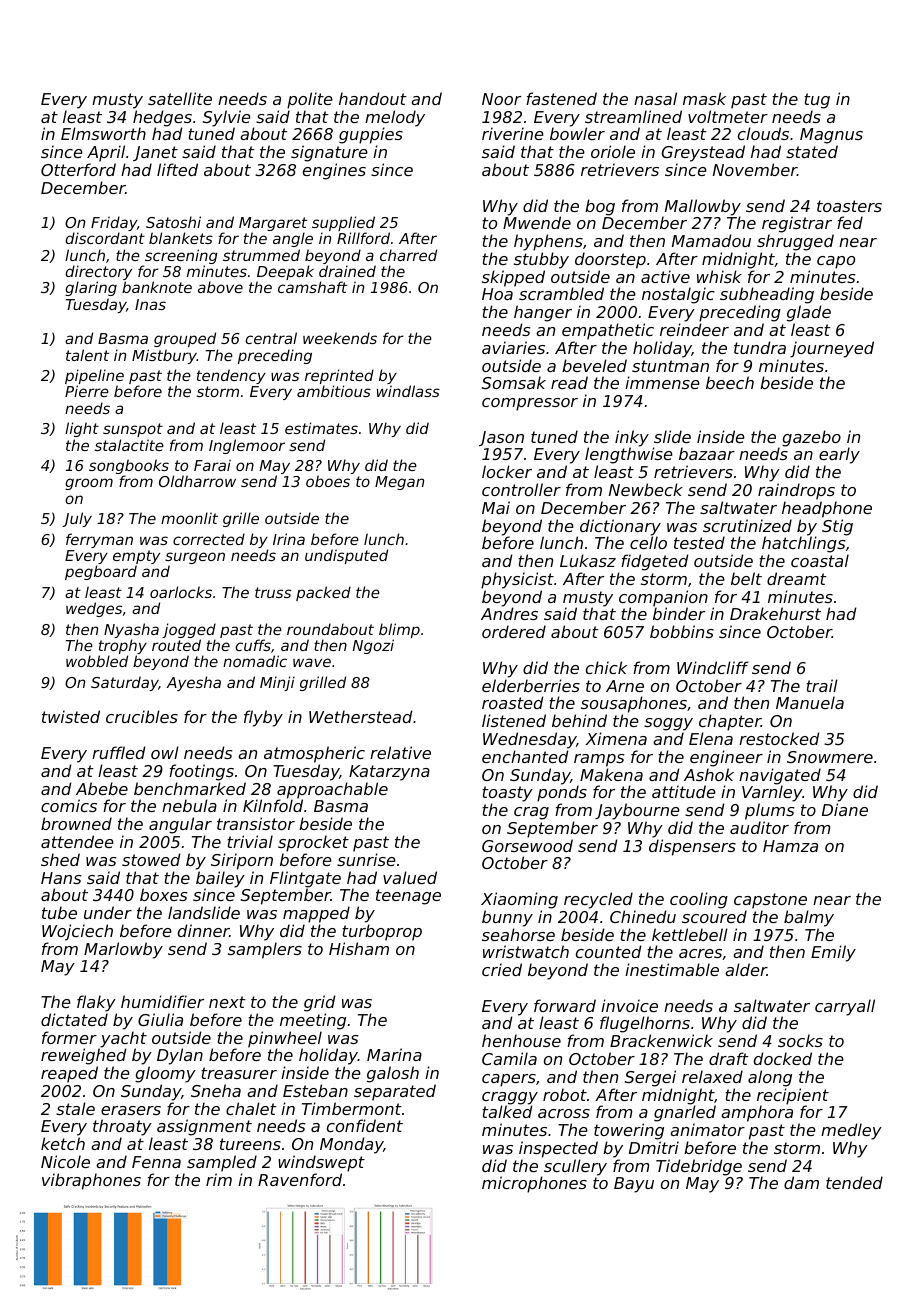 The width and height of the screenshot is (924, 1308). Describe the element at coordinates (779, 738) in the screenshot. I see `restocked` at that location.
